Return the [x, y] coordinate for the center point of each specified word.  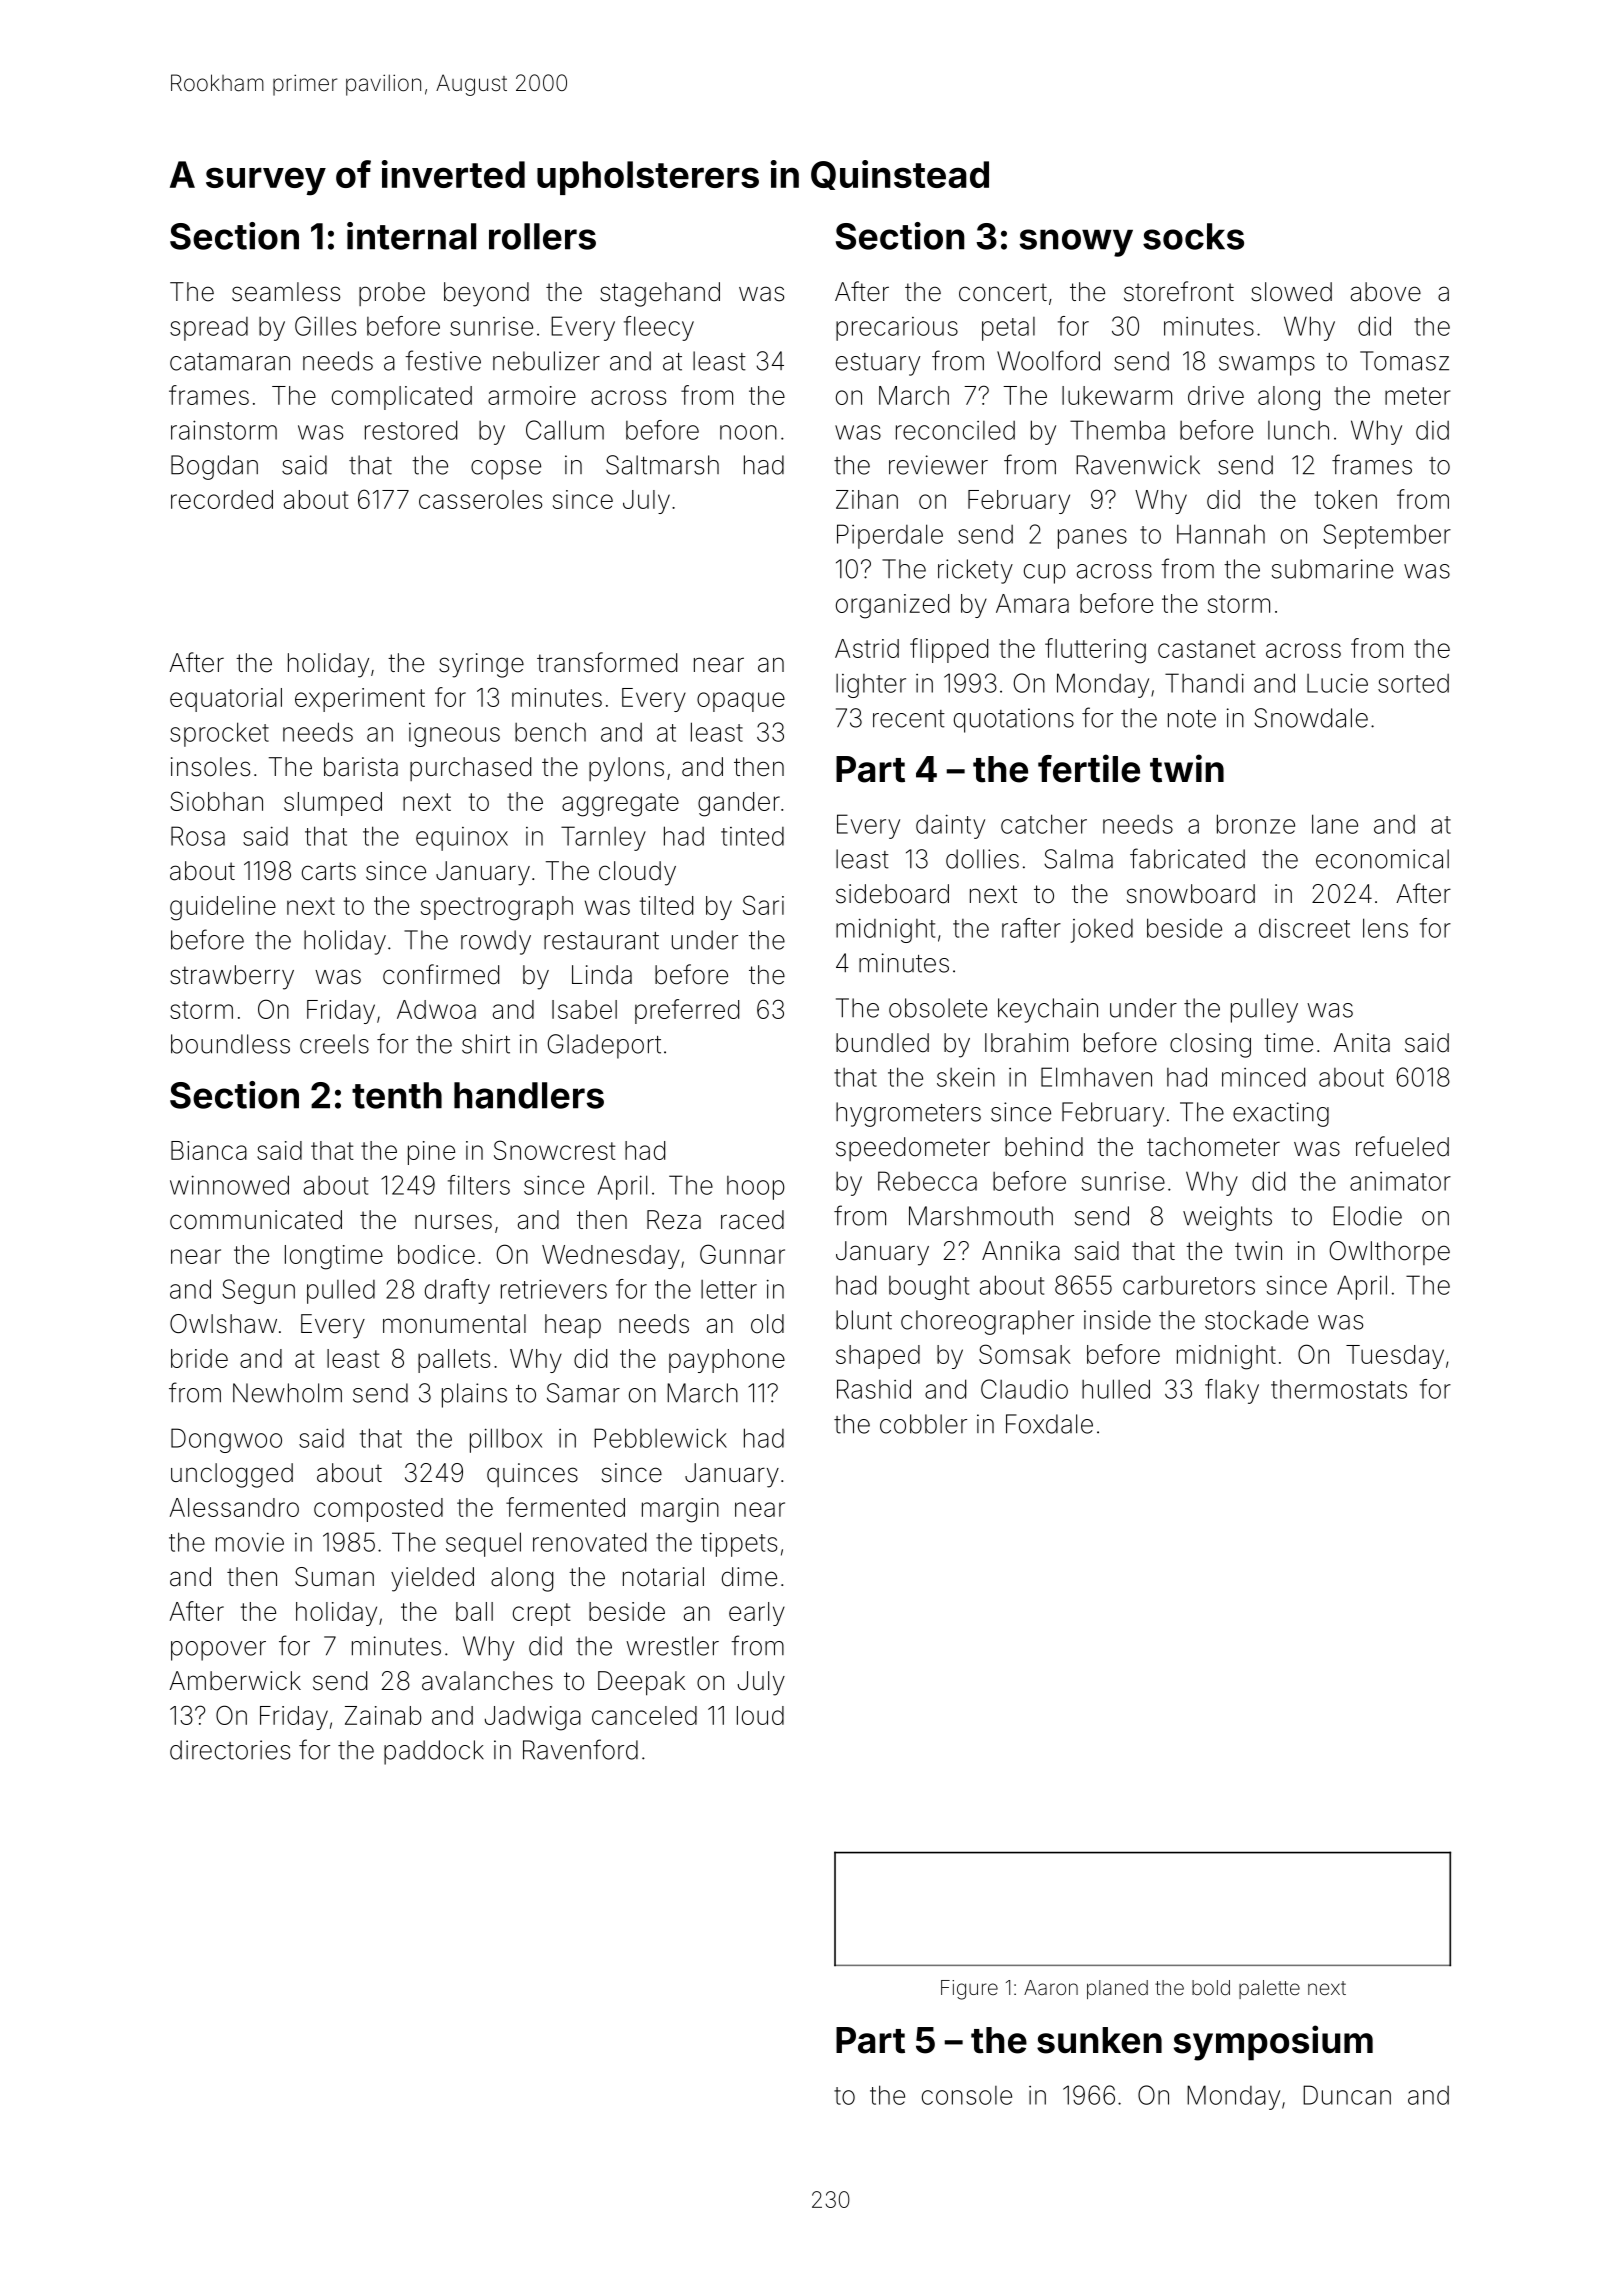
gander [739, 804]
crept [542, 1614]
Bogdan [214, 467]
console [967, 2095]
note [1192, 719]
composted [378, 1510]
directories [230, 1750]
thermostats [1339, 1389]
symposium [1273, 2043]
